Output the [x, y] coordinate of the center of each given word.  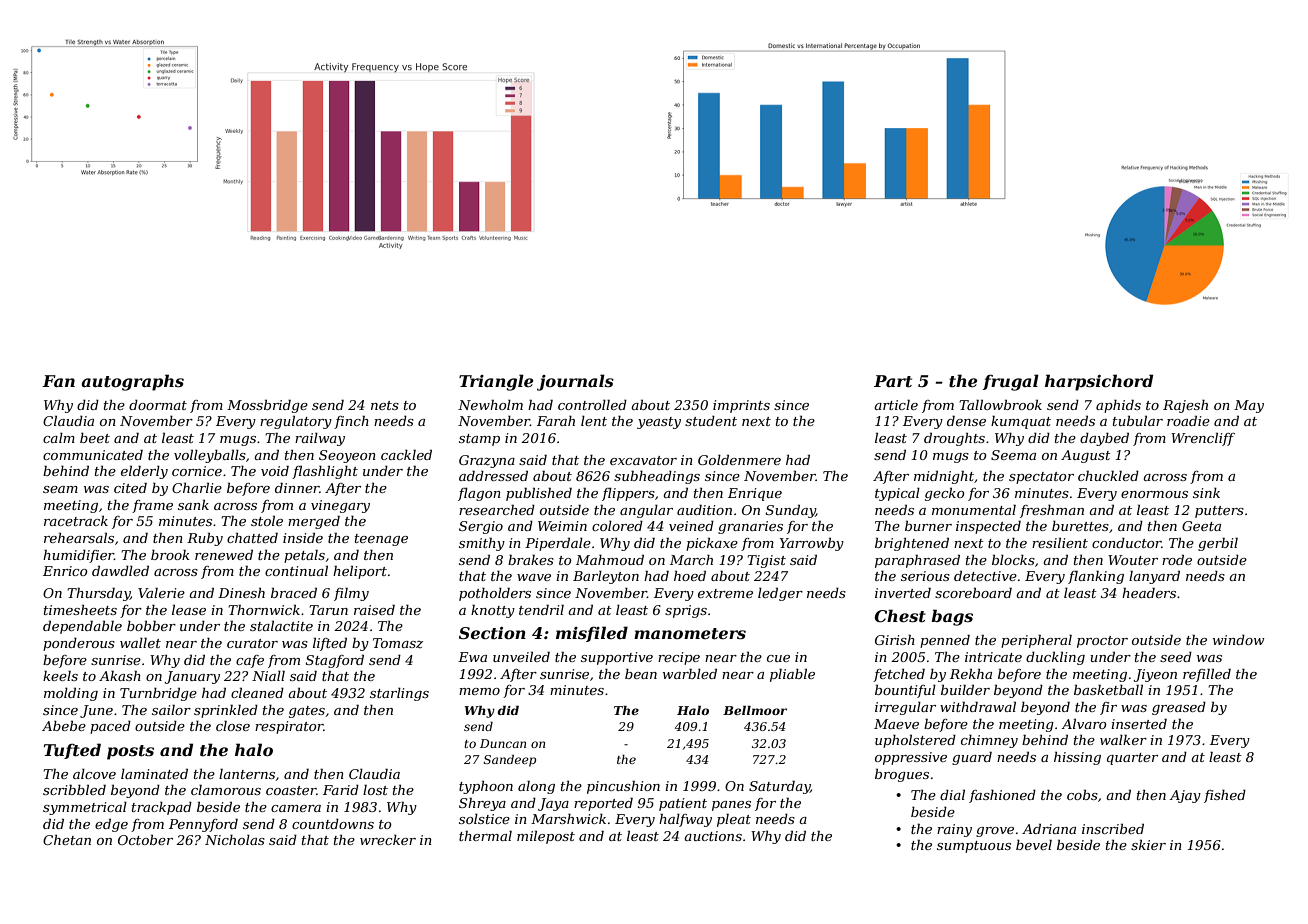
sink [1206, 493]
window [1238, 640]
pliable [792, 675]
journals [575, 382]
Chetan [67, 840]
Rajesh [1185, 406]
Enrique [755, 494]
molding [71, 694]
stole [267, 521]
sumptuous [974, 847]
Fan [58, 381]
